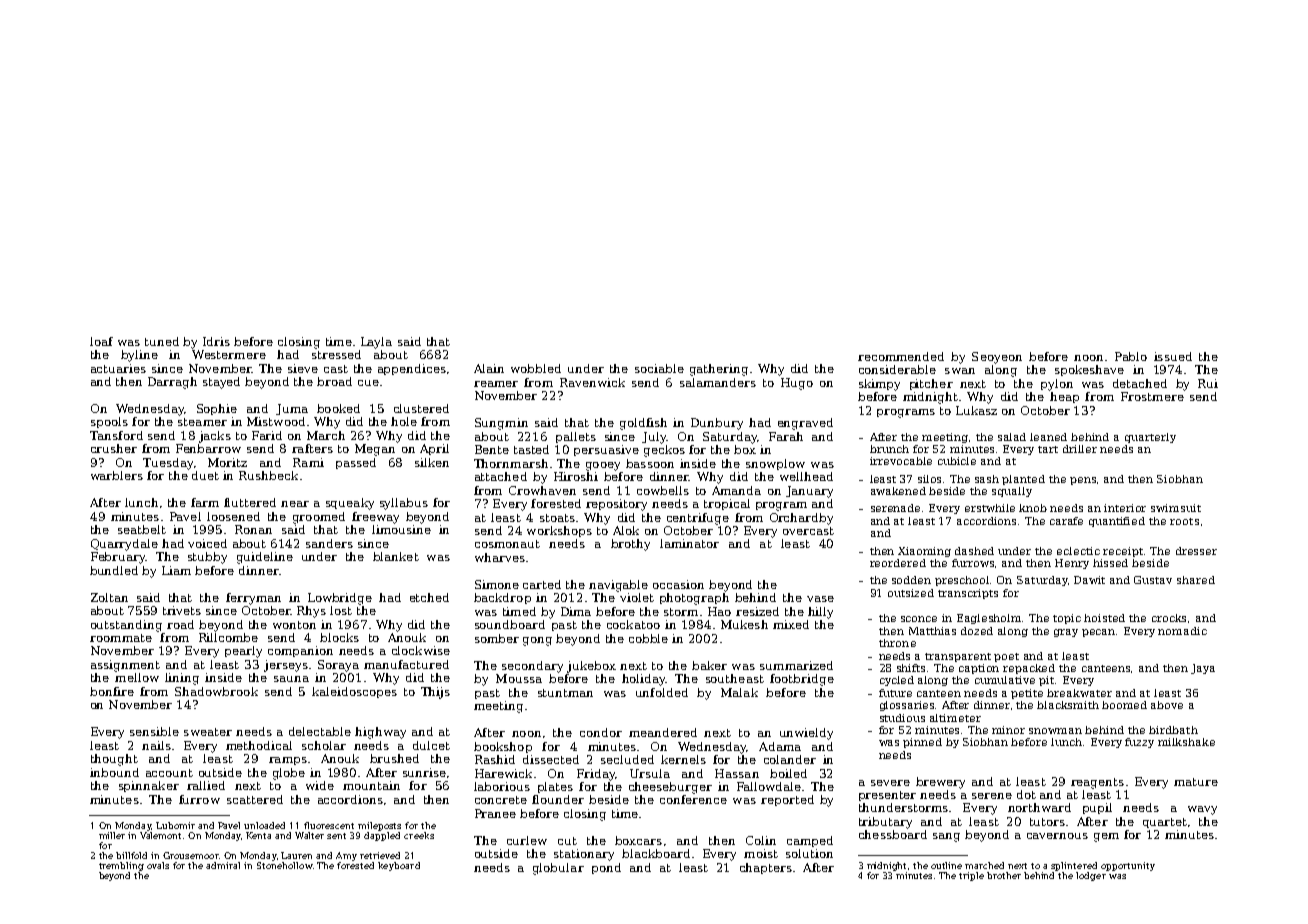 This document has width=1308, height=924. I want to click on carted, so click(542, 584).
